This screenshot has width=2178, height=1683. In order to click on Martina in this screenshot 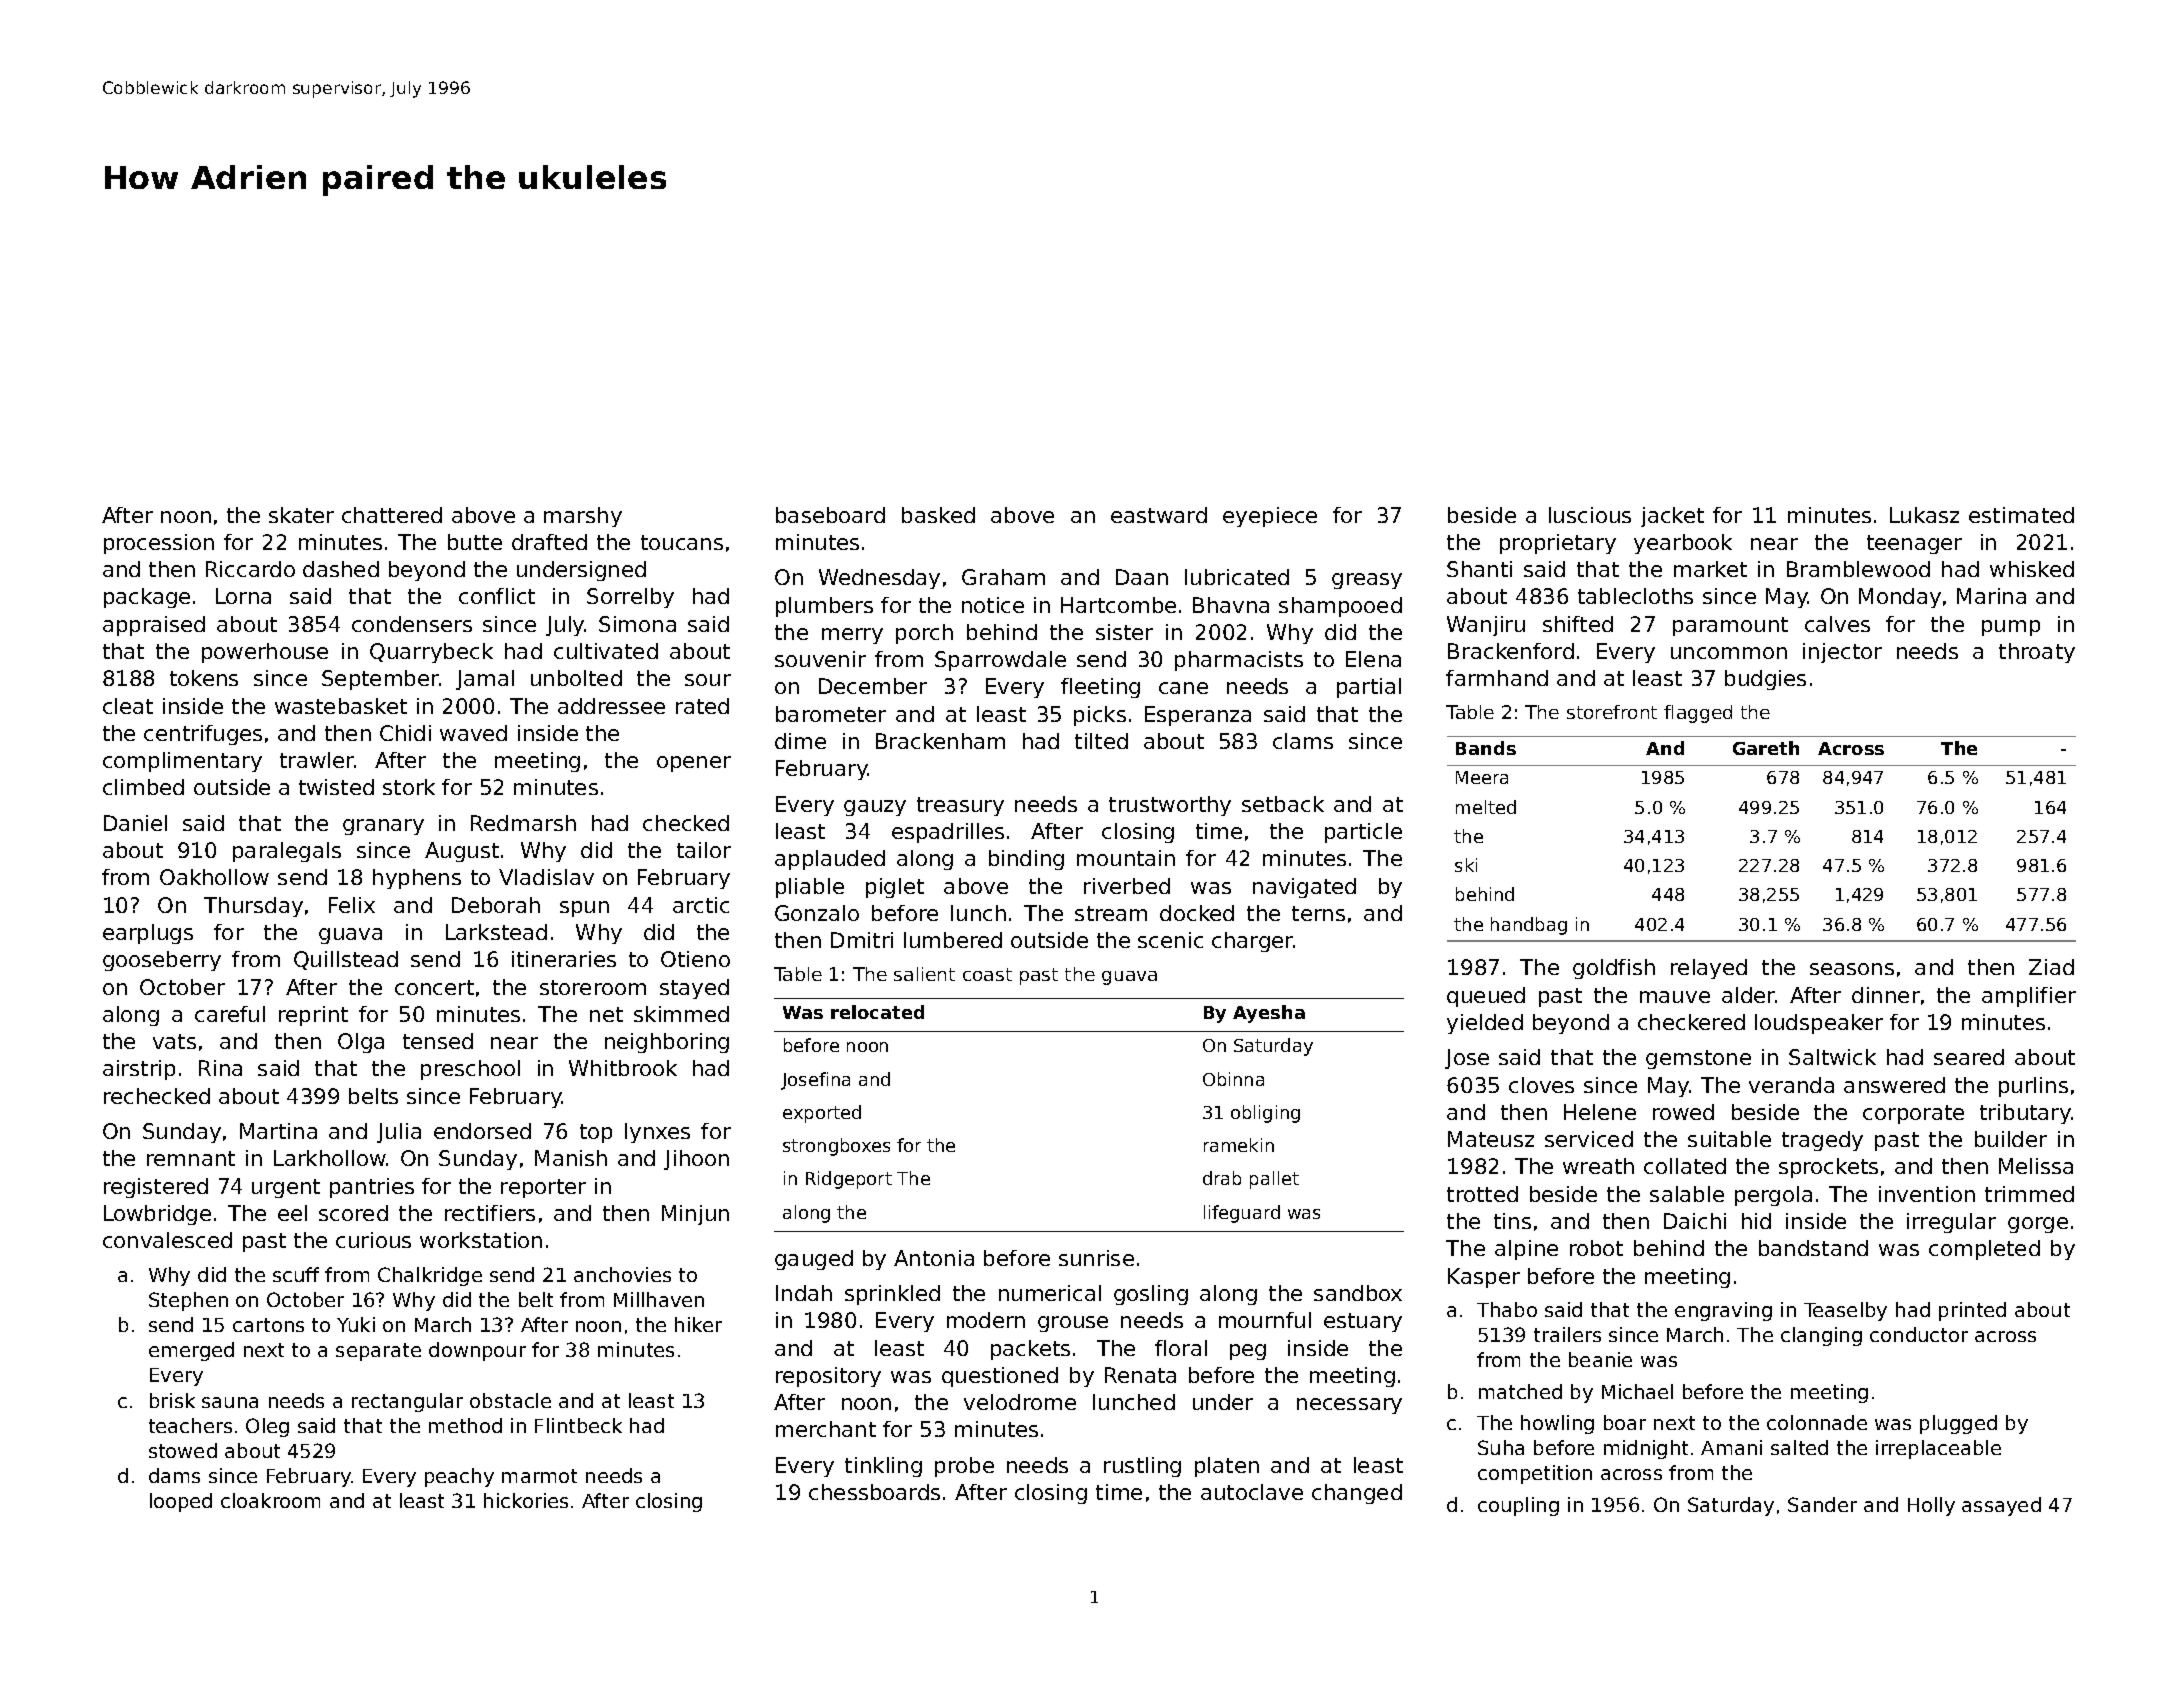, I will do `click(278, 1131)`.
